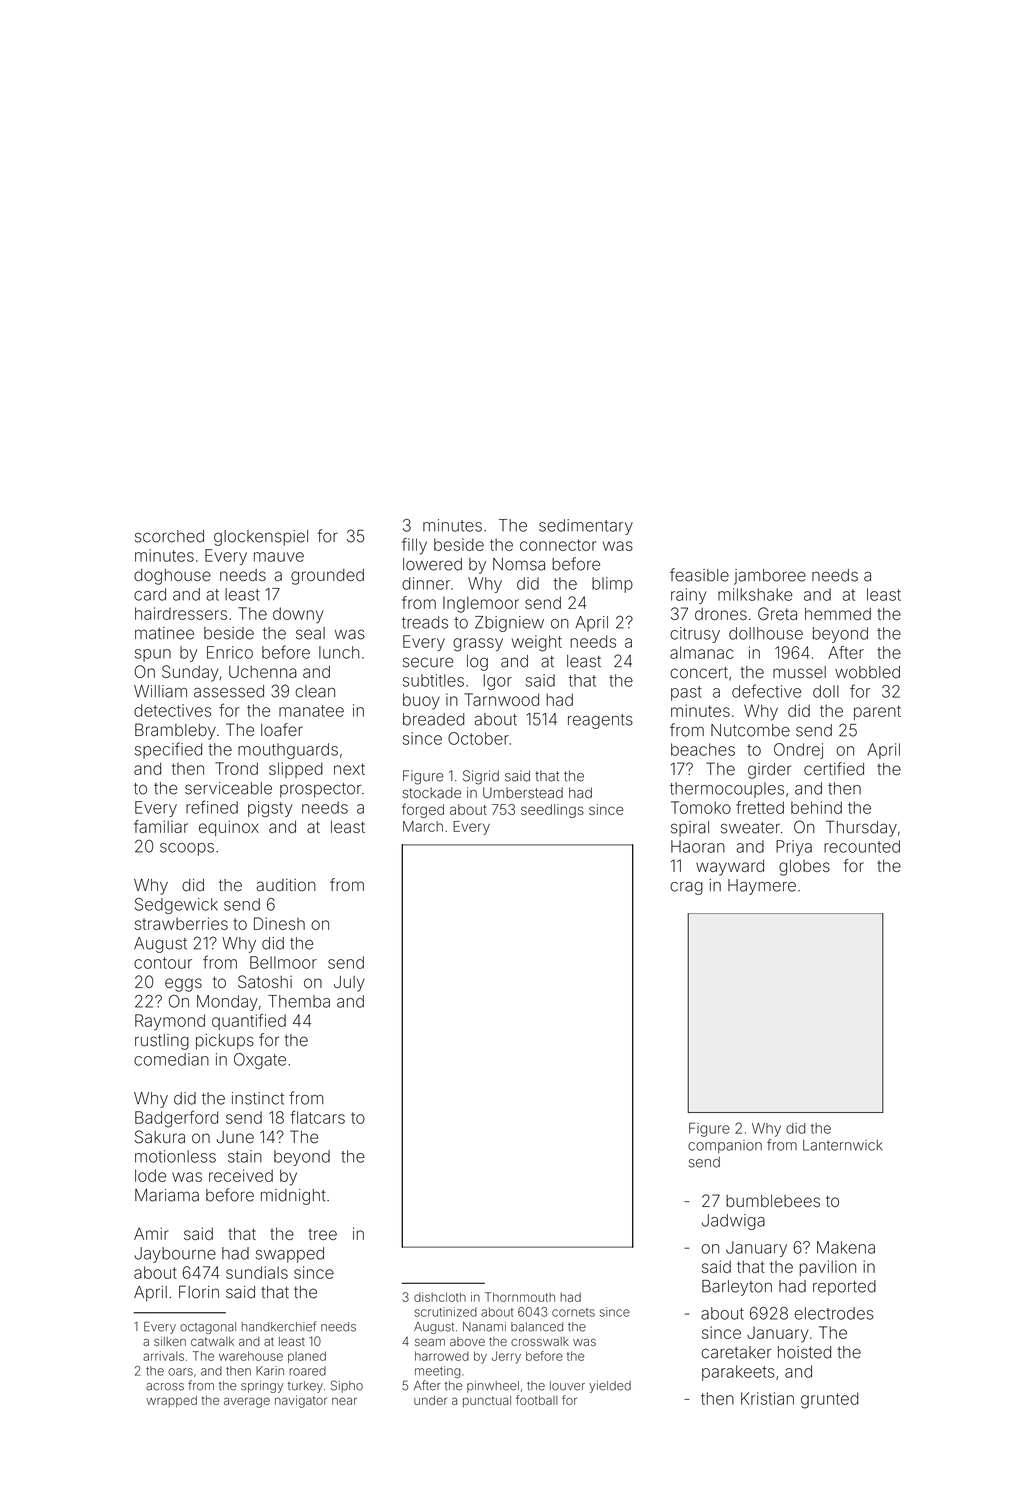 The image size is (1035, 1499). I want to click on Brambleby, so click(175, 731).
